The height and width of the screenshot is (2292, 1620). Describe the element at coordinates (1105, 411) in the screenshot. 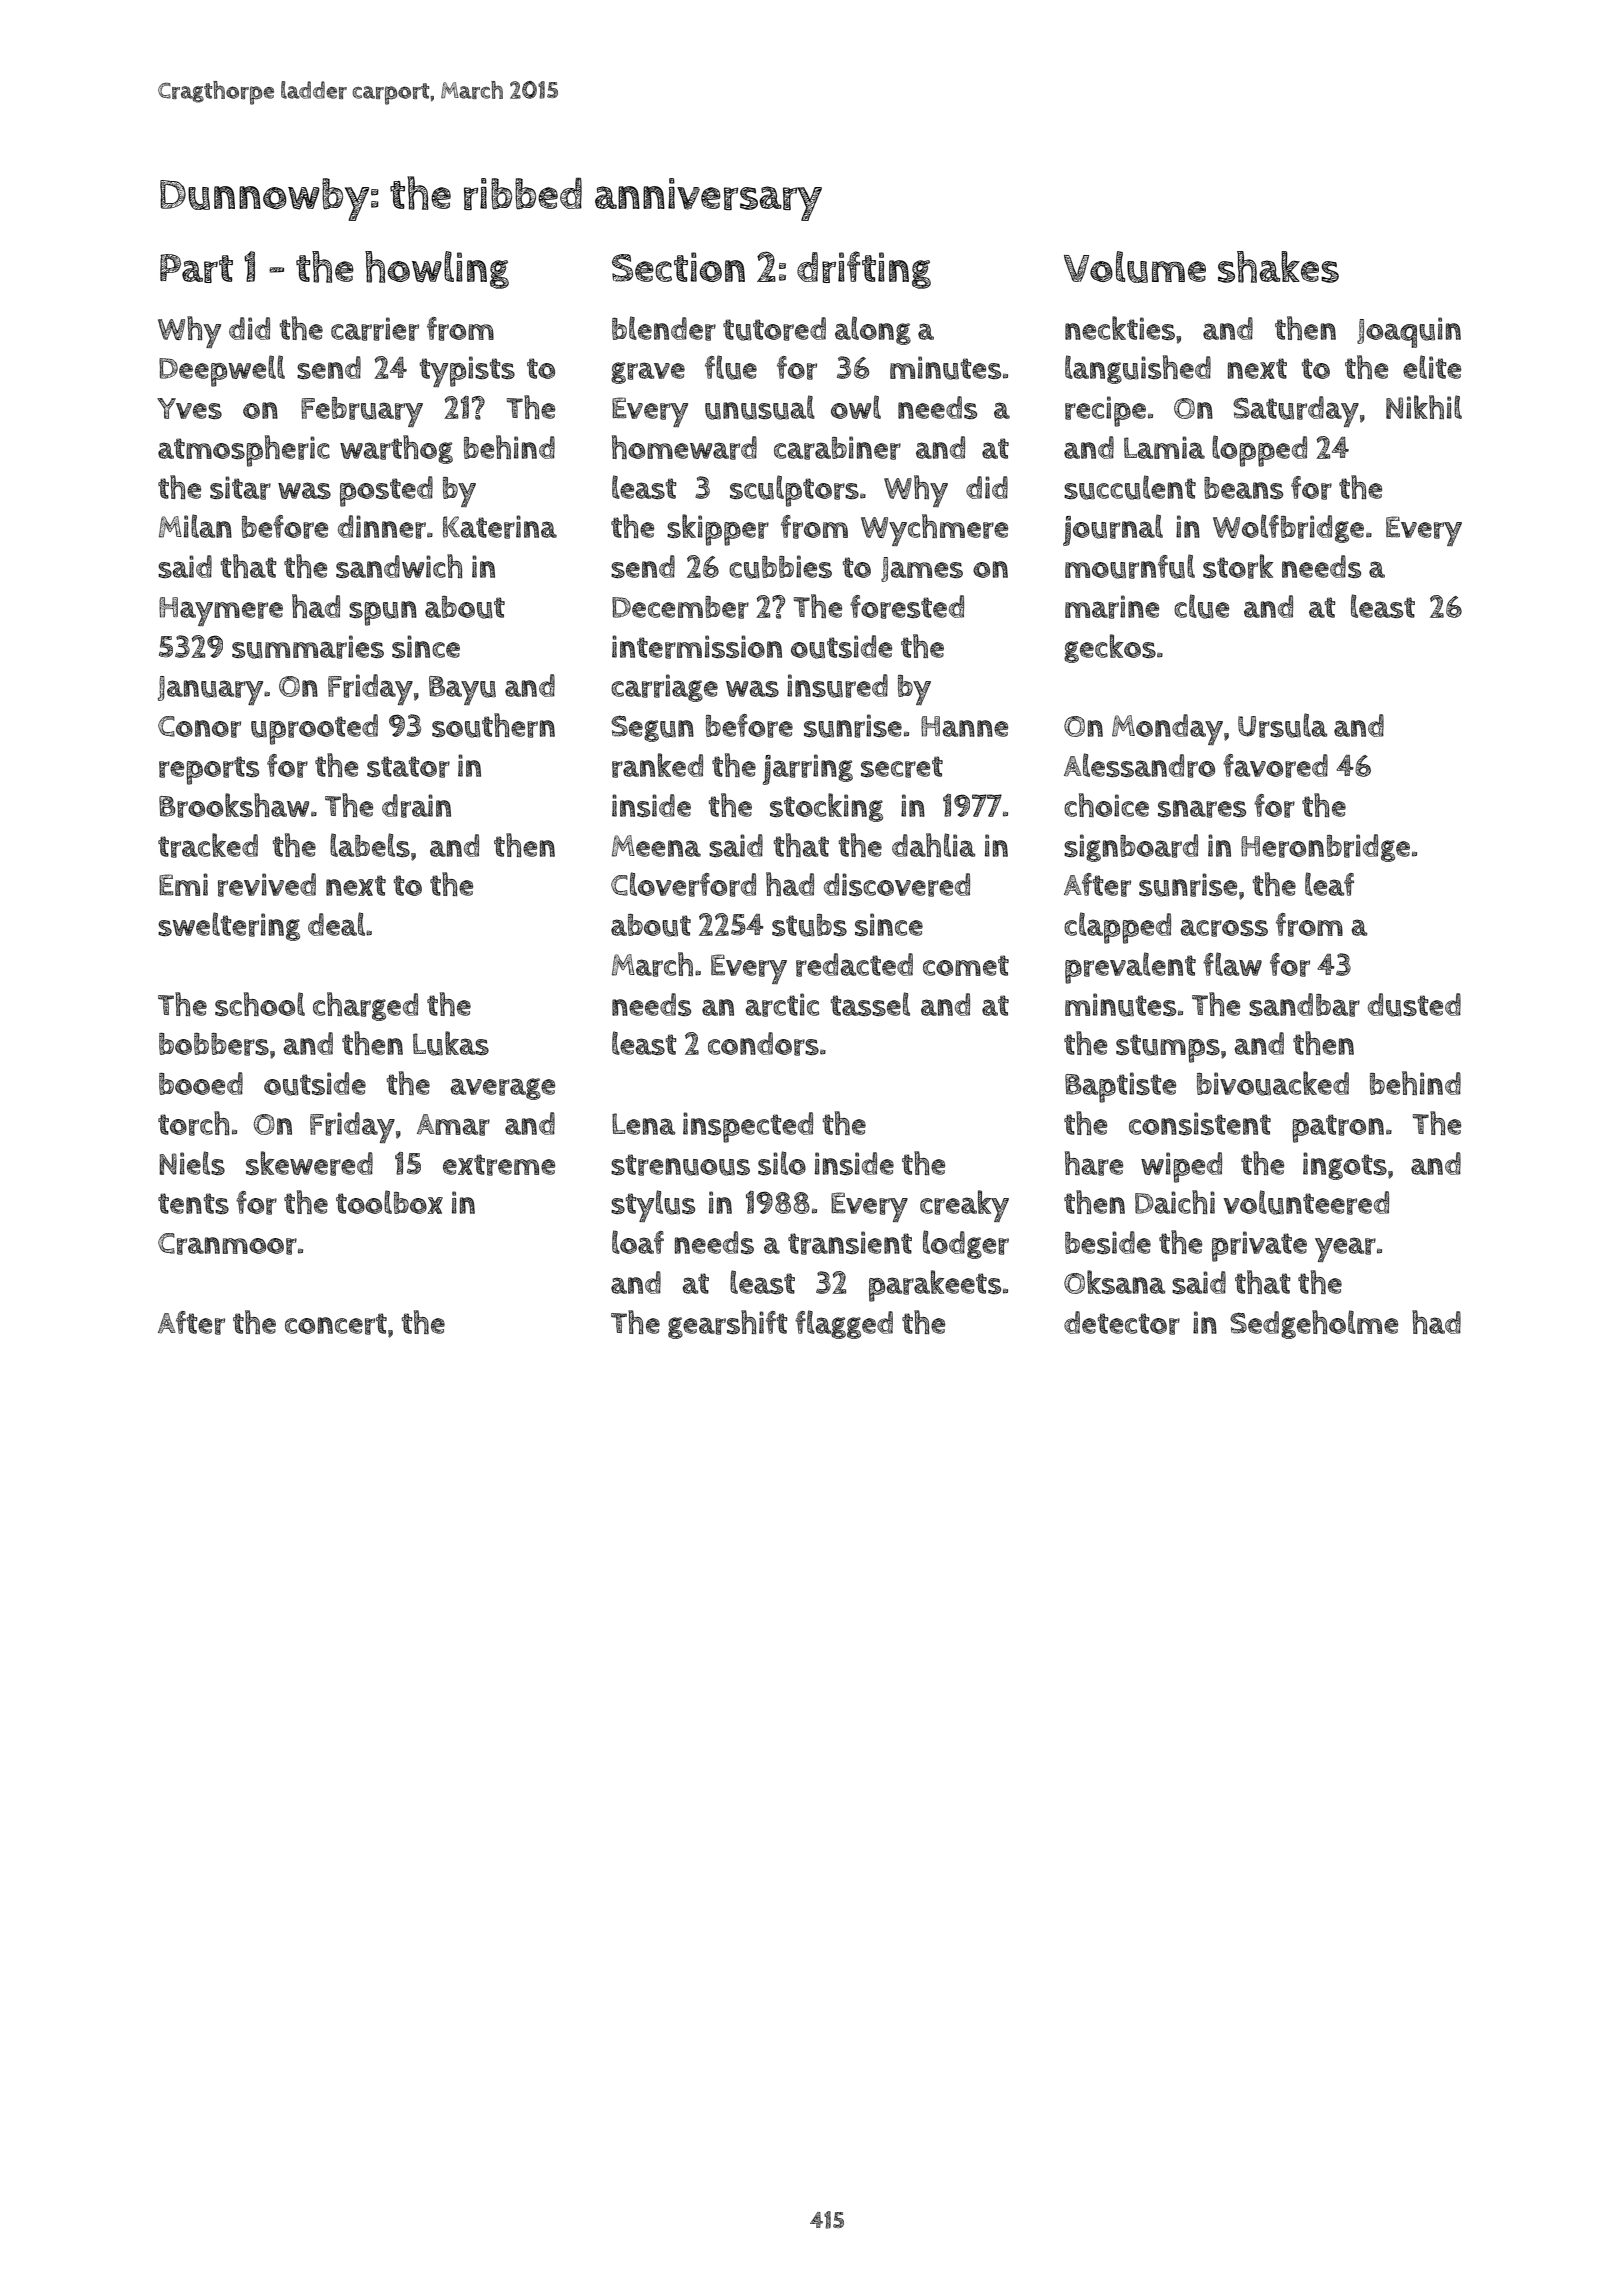

I see `recipe` at that location.
